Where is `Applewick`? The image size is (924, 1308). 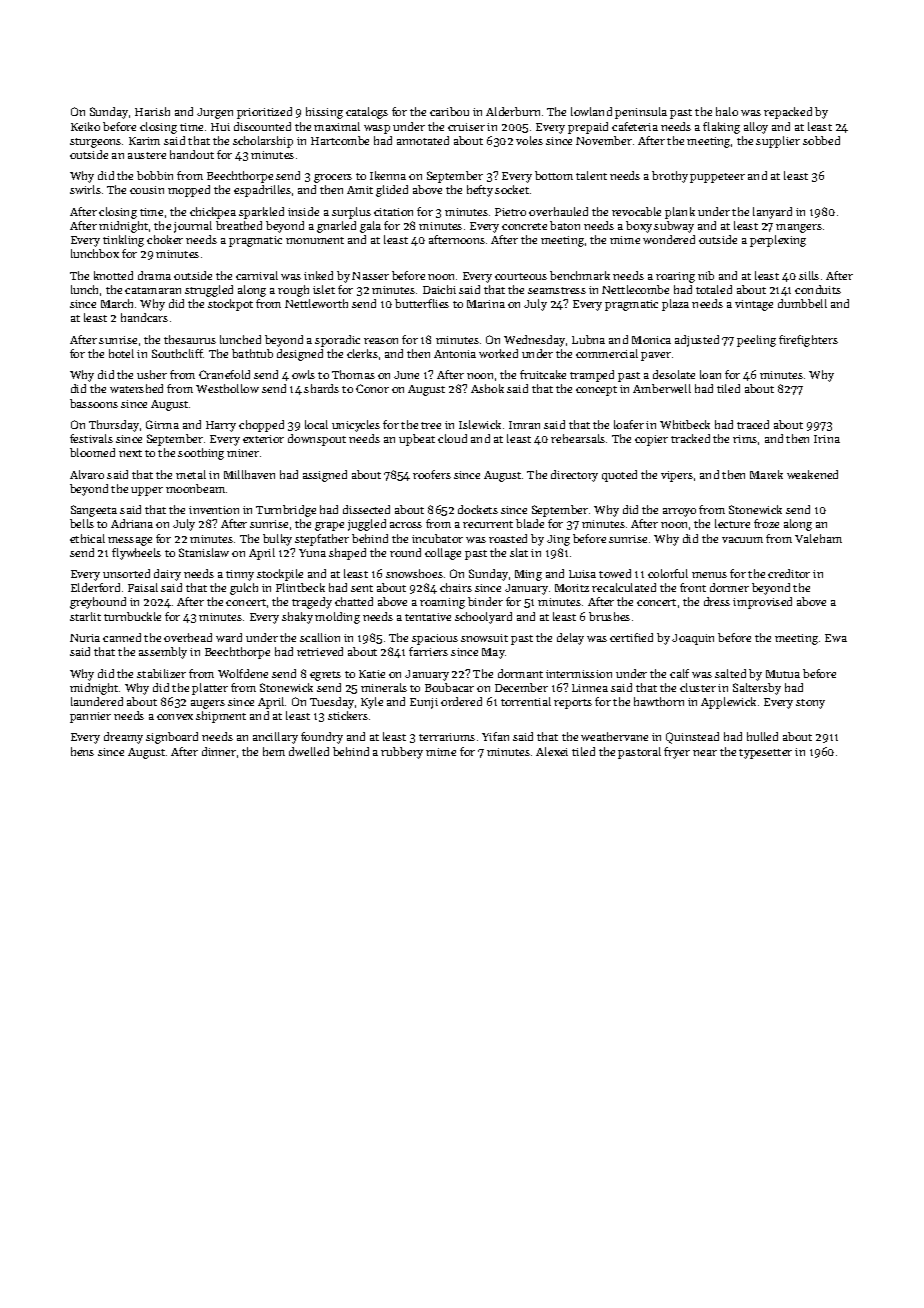
Applewick is located at coordinates (728, 703).
